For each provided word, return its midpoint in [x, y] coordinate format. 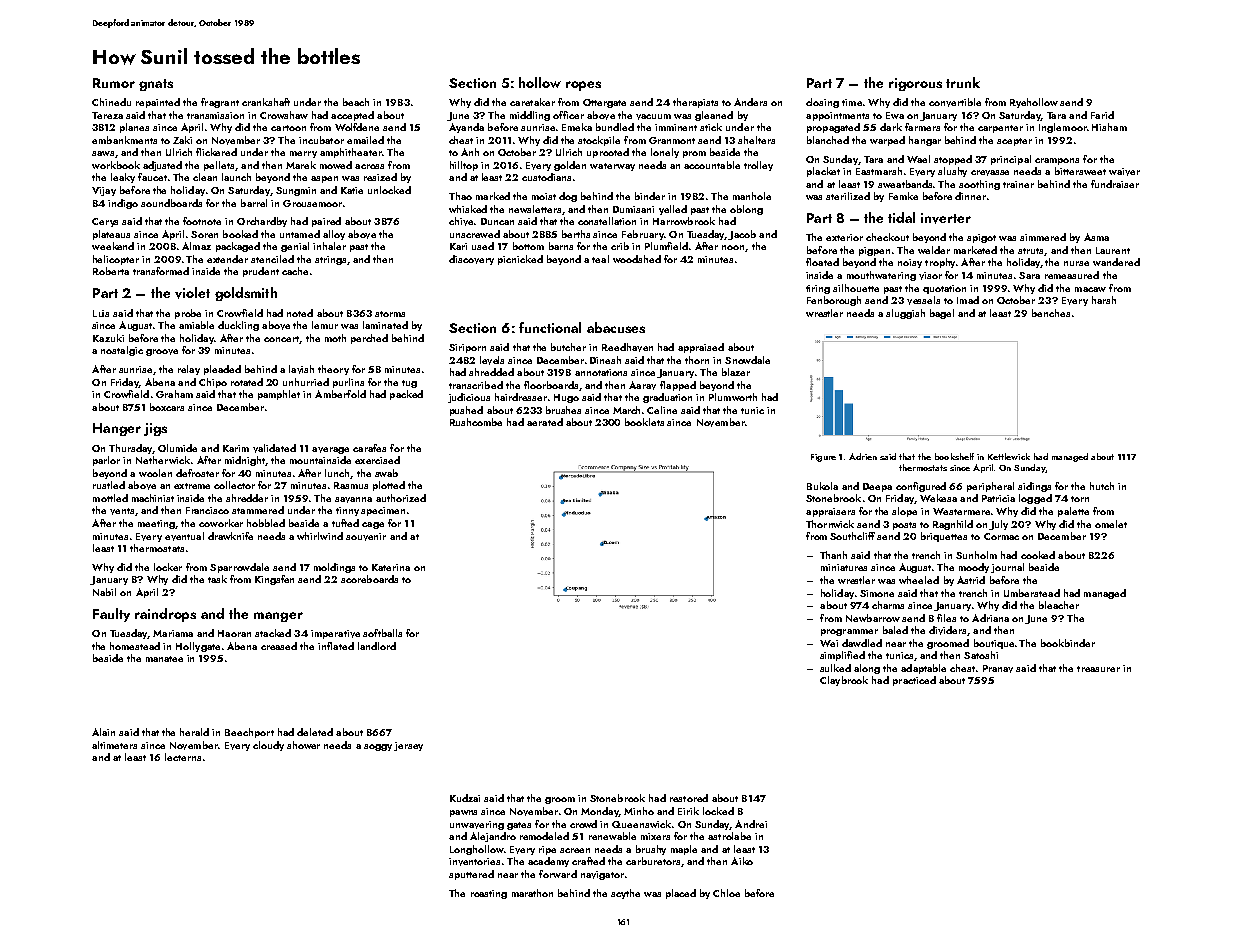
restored [689, 798]
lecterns [183, 757]
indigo [123, 204]
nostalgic [122, 351]
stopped [953, 160]
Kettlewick [1009, 456]
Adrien [863, 456]
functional [550, 327]
